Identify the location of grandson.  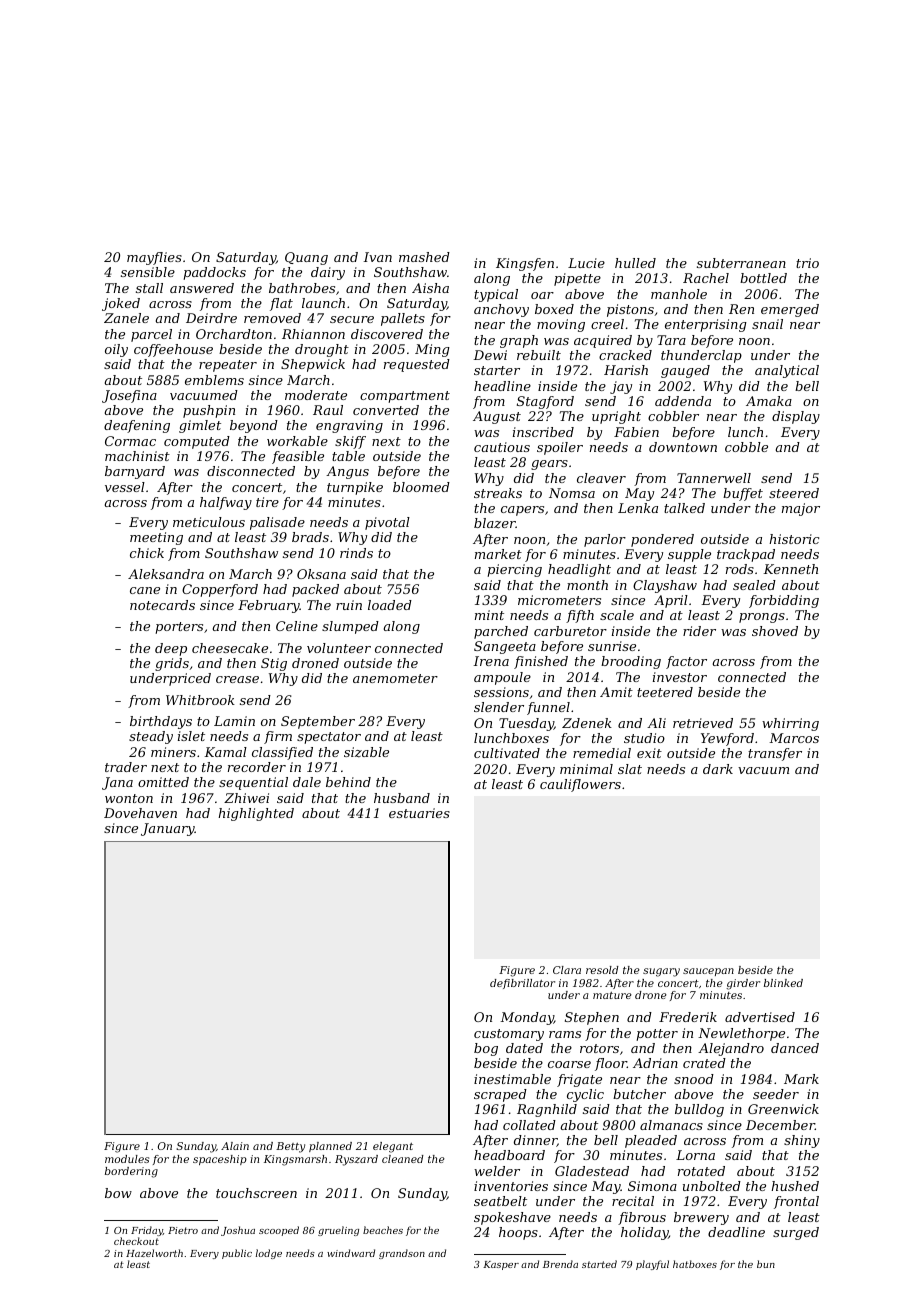
(402, 1254).
